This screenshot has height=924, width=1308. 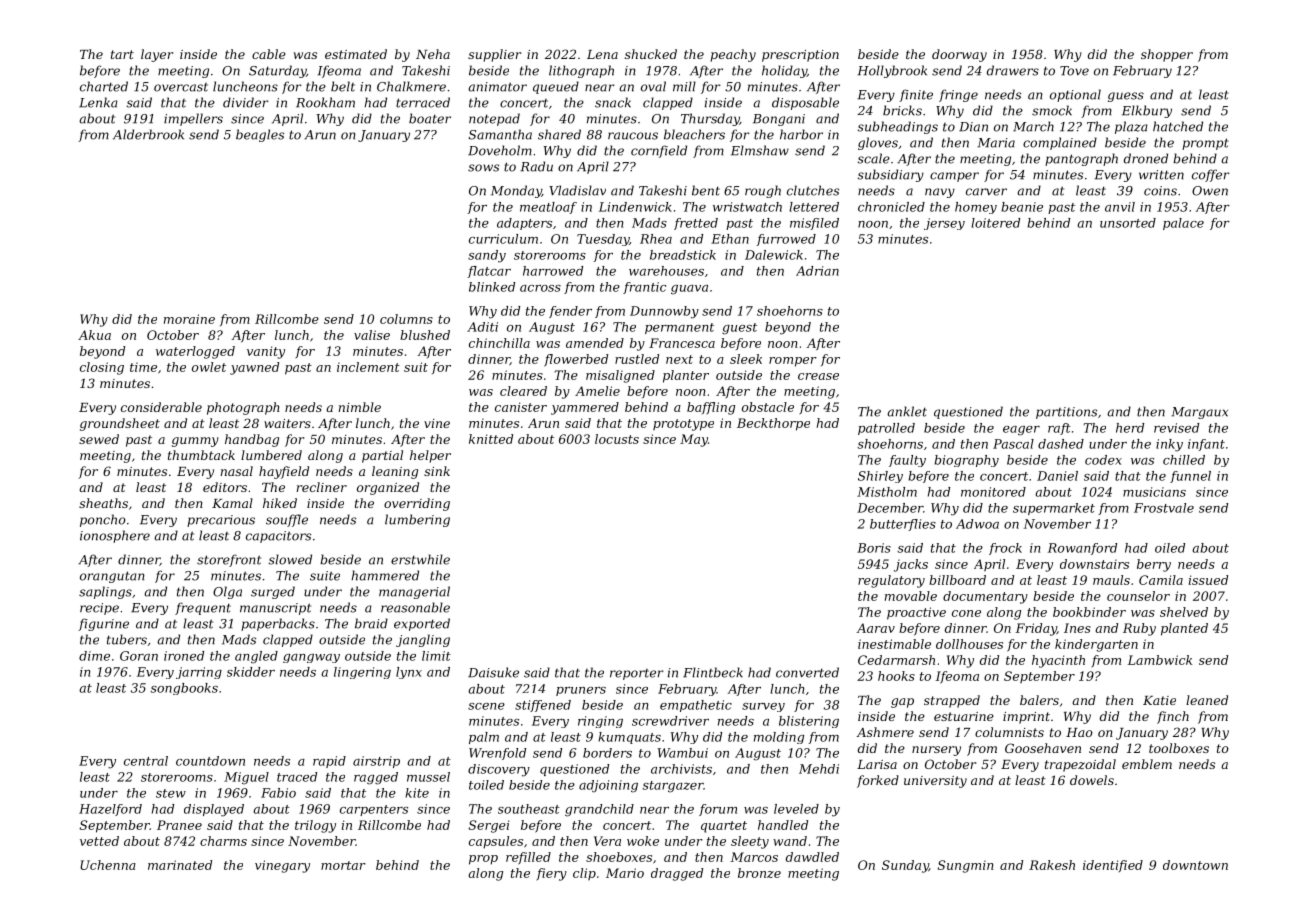 What do you see at coordinates (99, 439) in the screenshot?
I see `sewed` at bounding box center [99, 439].
